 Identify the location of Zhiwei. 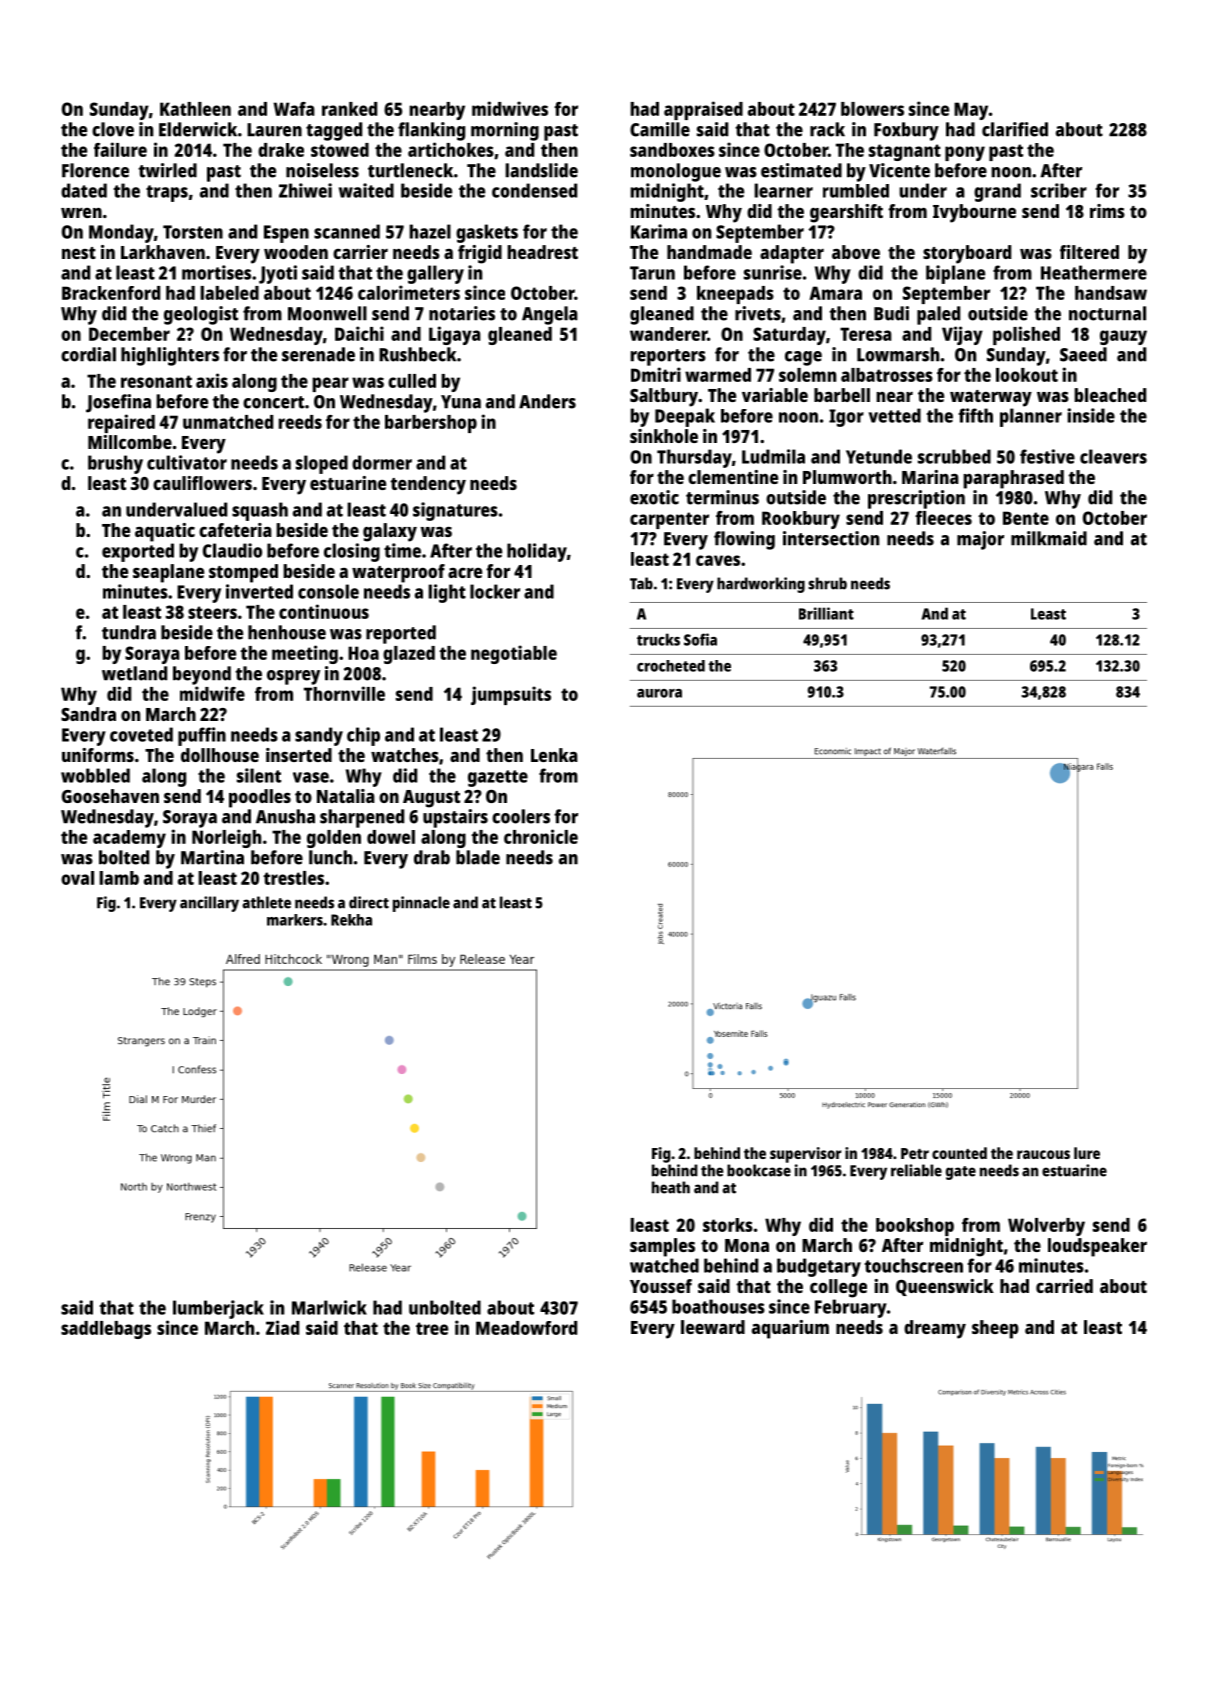
(305, 190).
